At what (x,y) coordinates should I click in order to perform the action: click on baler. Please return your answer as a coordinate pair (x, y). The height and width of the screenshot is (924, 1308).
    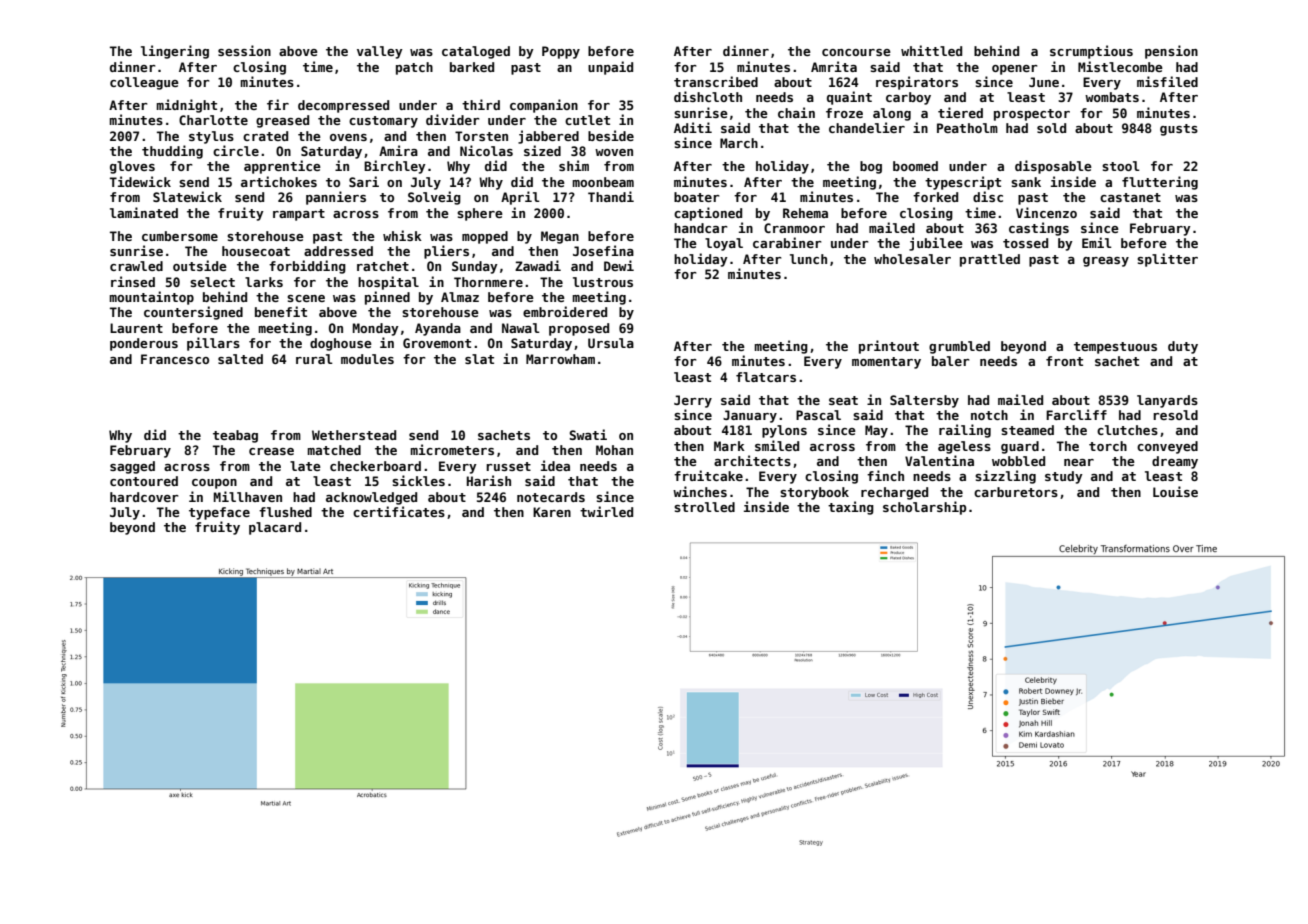
    Looking at the image, I should click on (951, 361).
